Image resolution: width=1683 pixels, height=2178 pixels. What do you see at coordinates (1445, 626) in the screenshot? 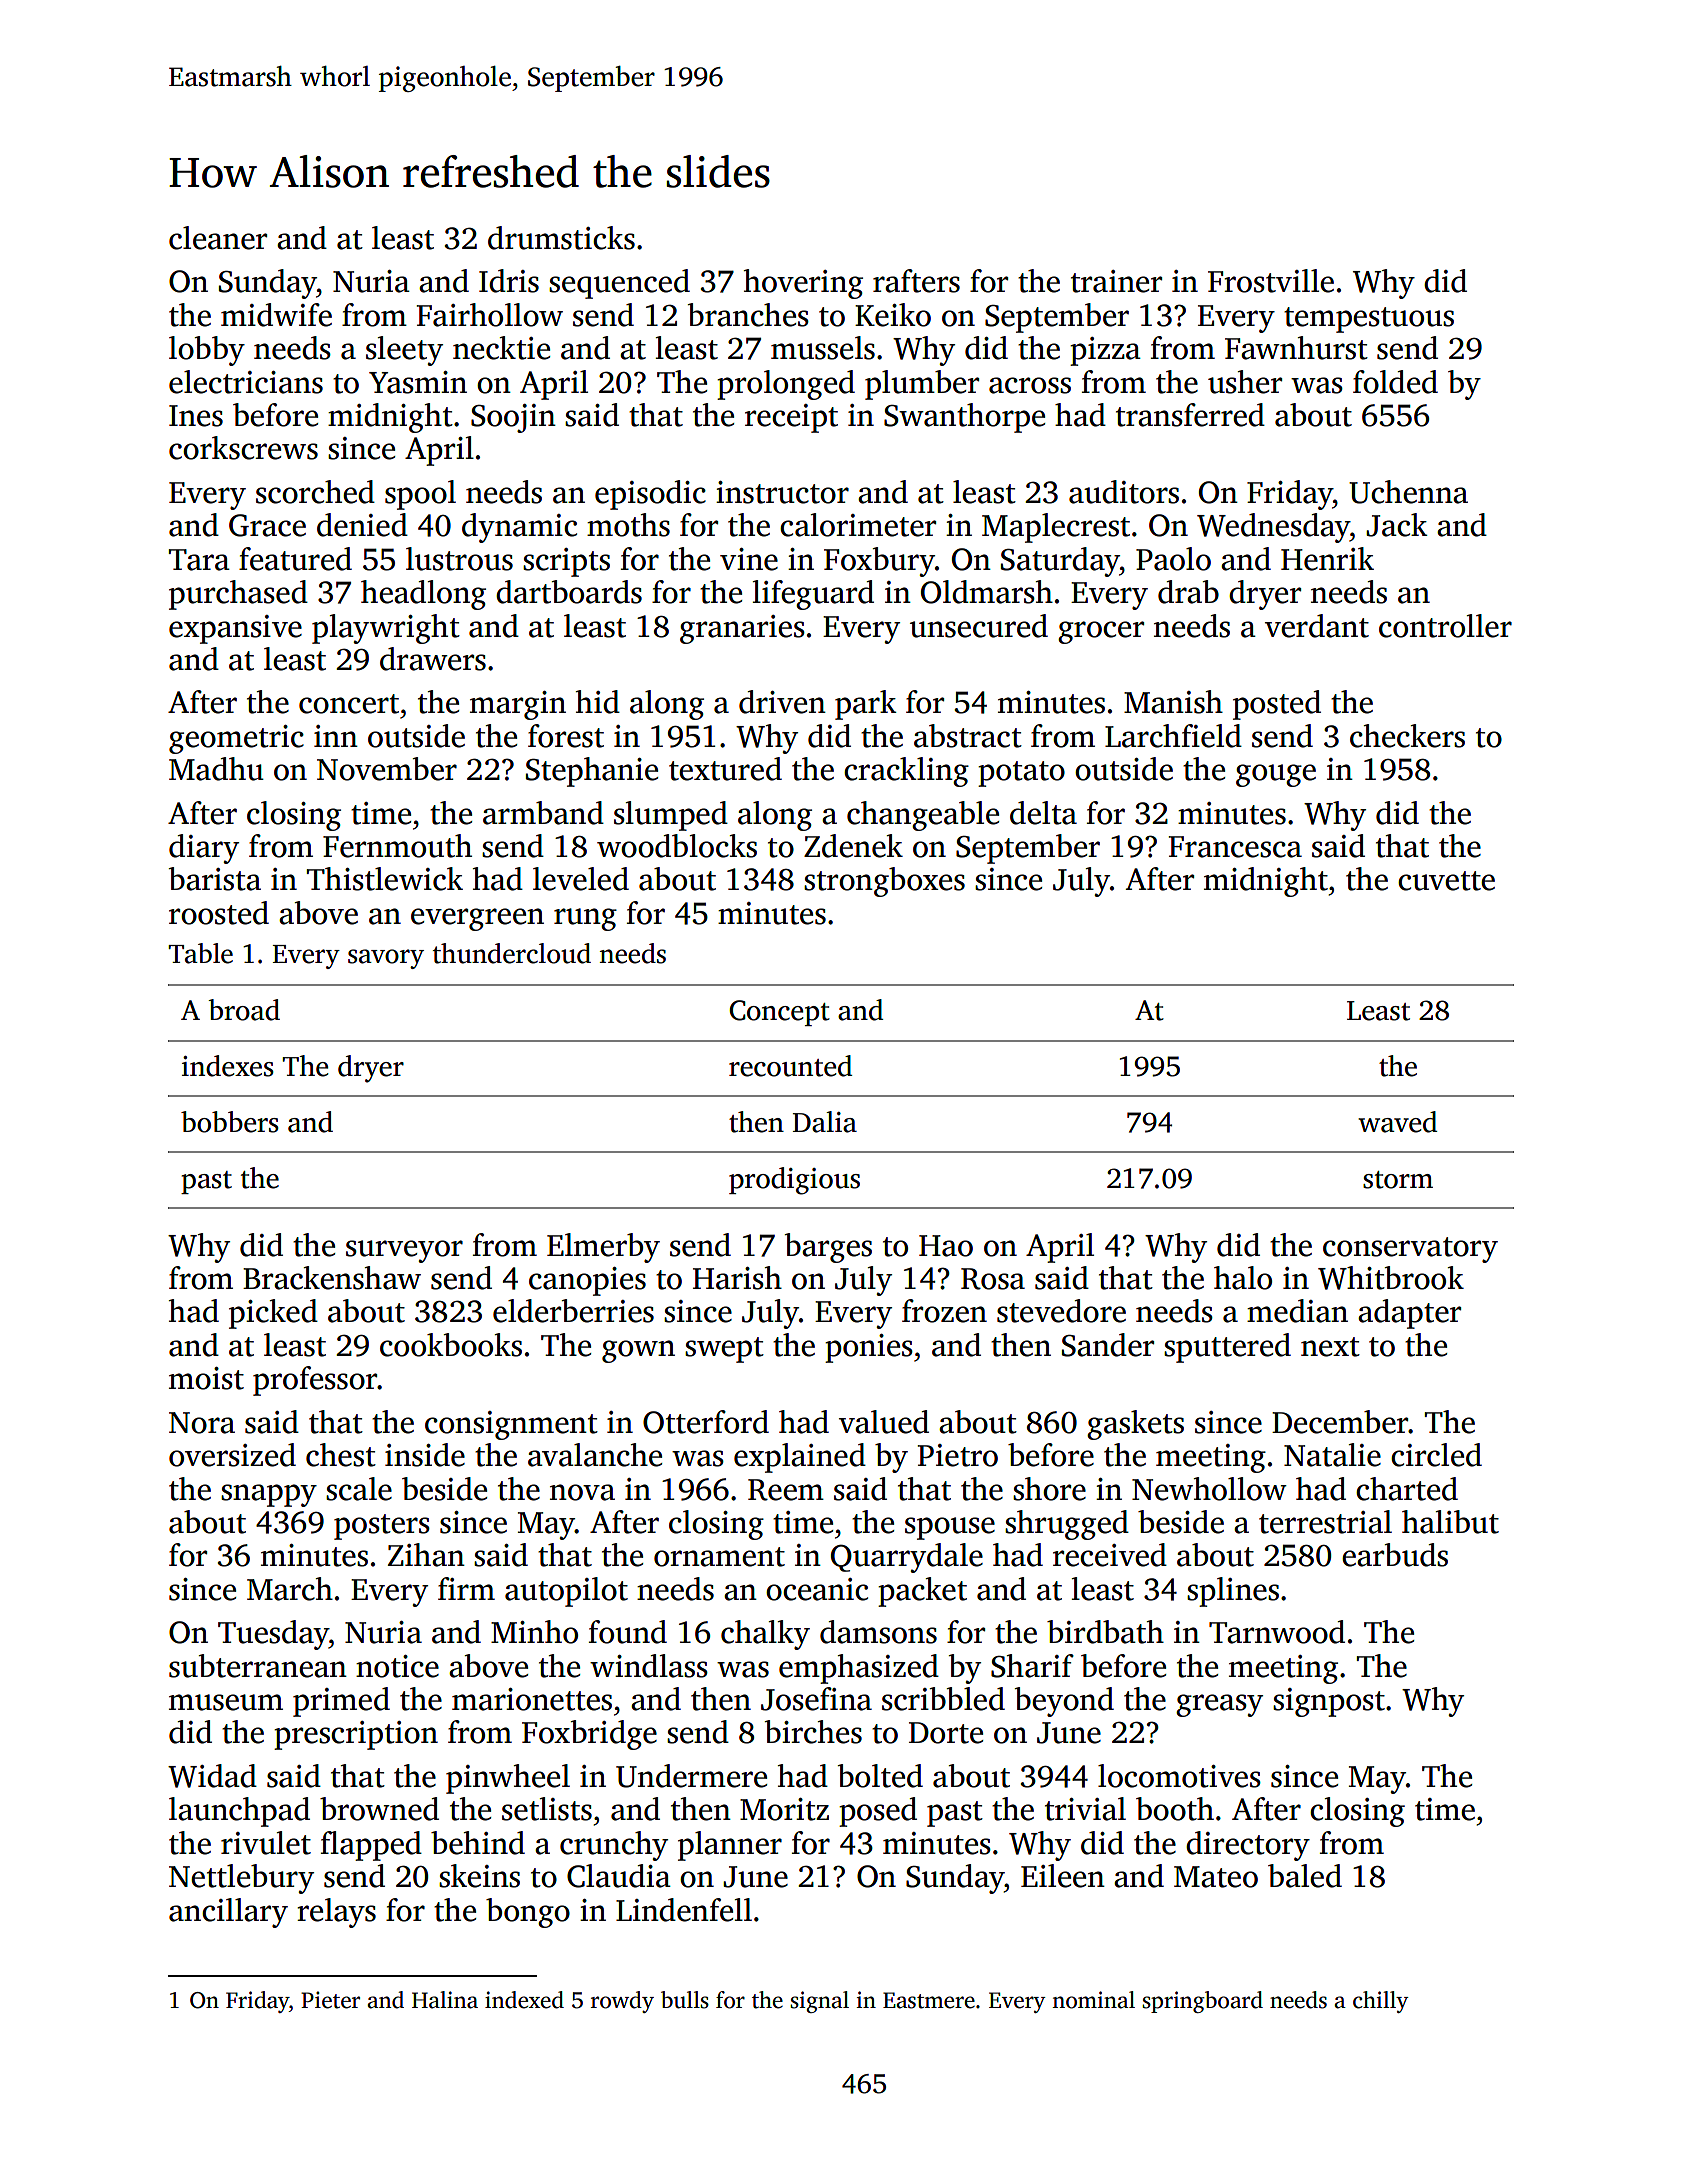
I see `controller` at bounding box center [1445, 626].
